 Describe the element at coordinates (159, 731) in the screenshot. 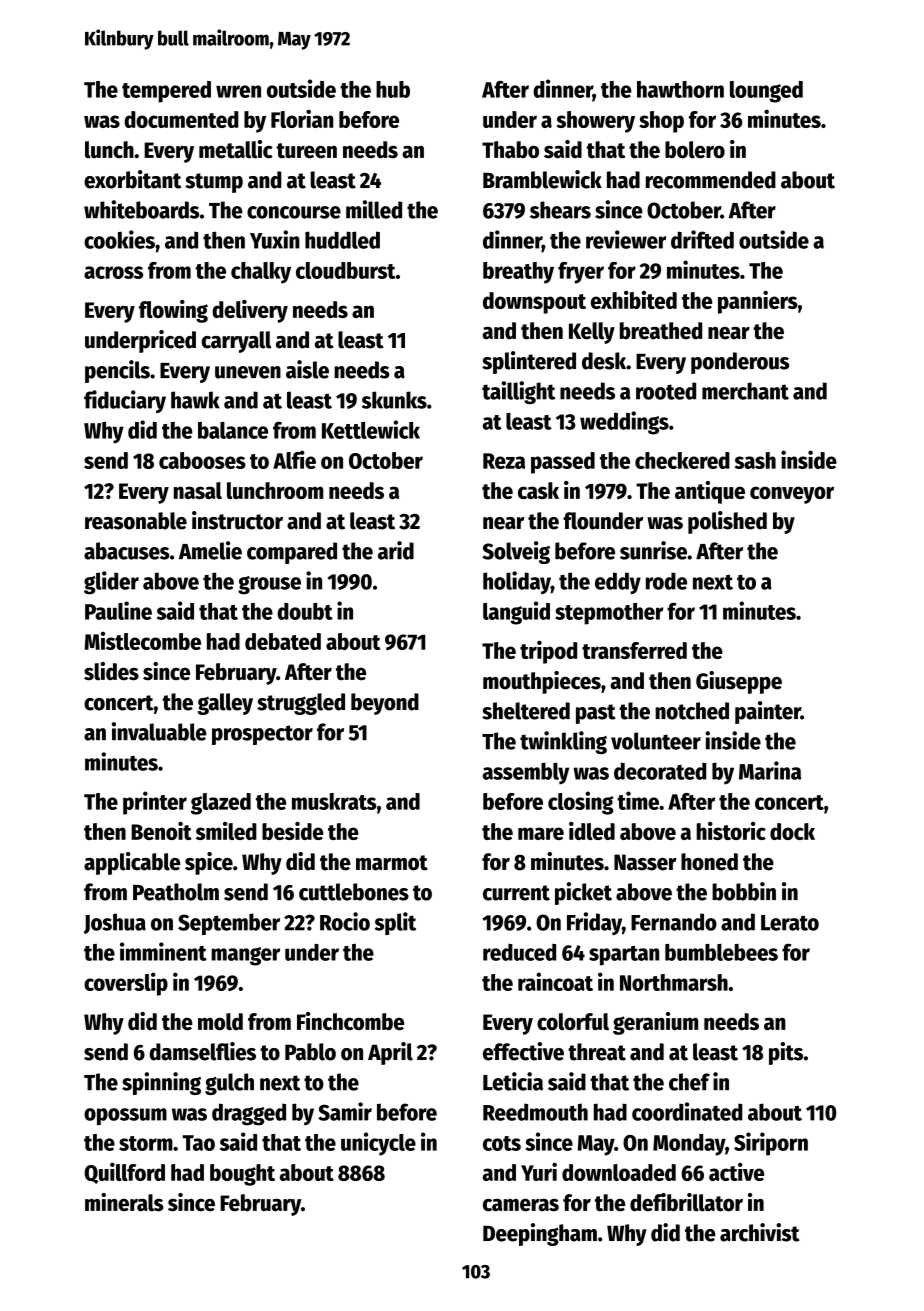

I see `invaluable` at that location.
